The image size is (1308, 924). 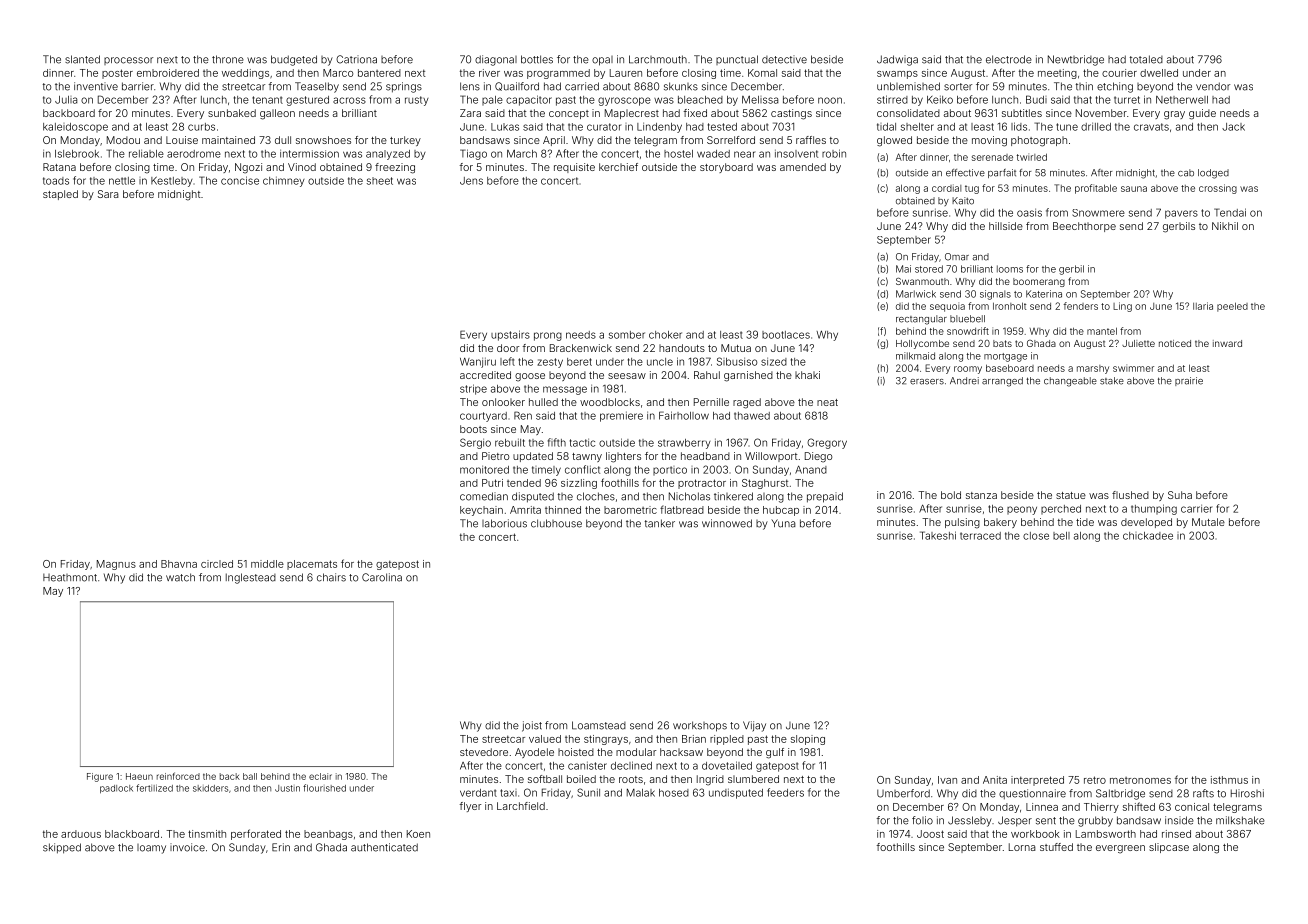 What do you see at coordinates (283, 140) in the image?
I see `dull` at bounding box center [283, 140].
